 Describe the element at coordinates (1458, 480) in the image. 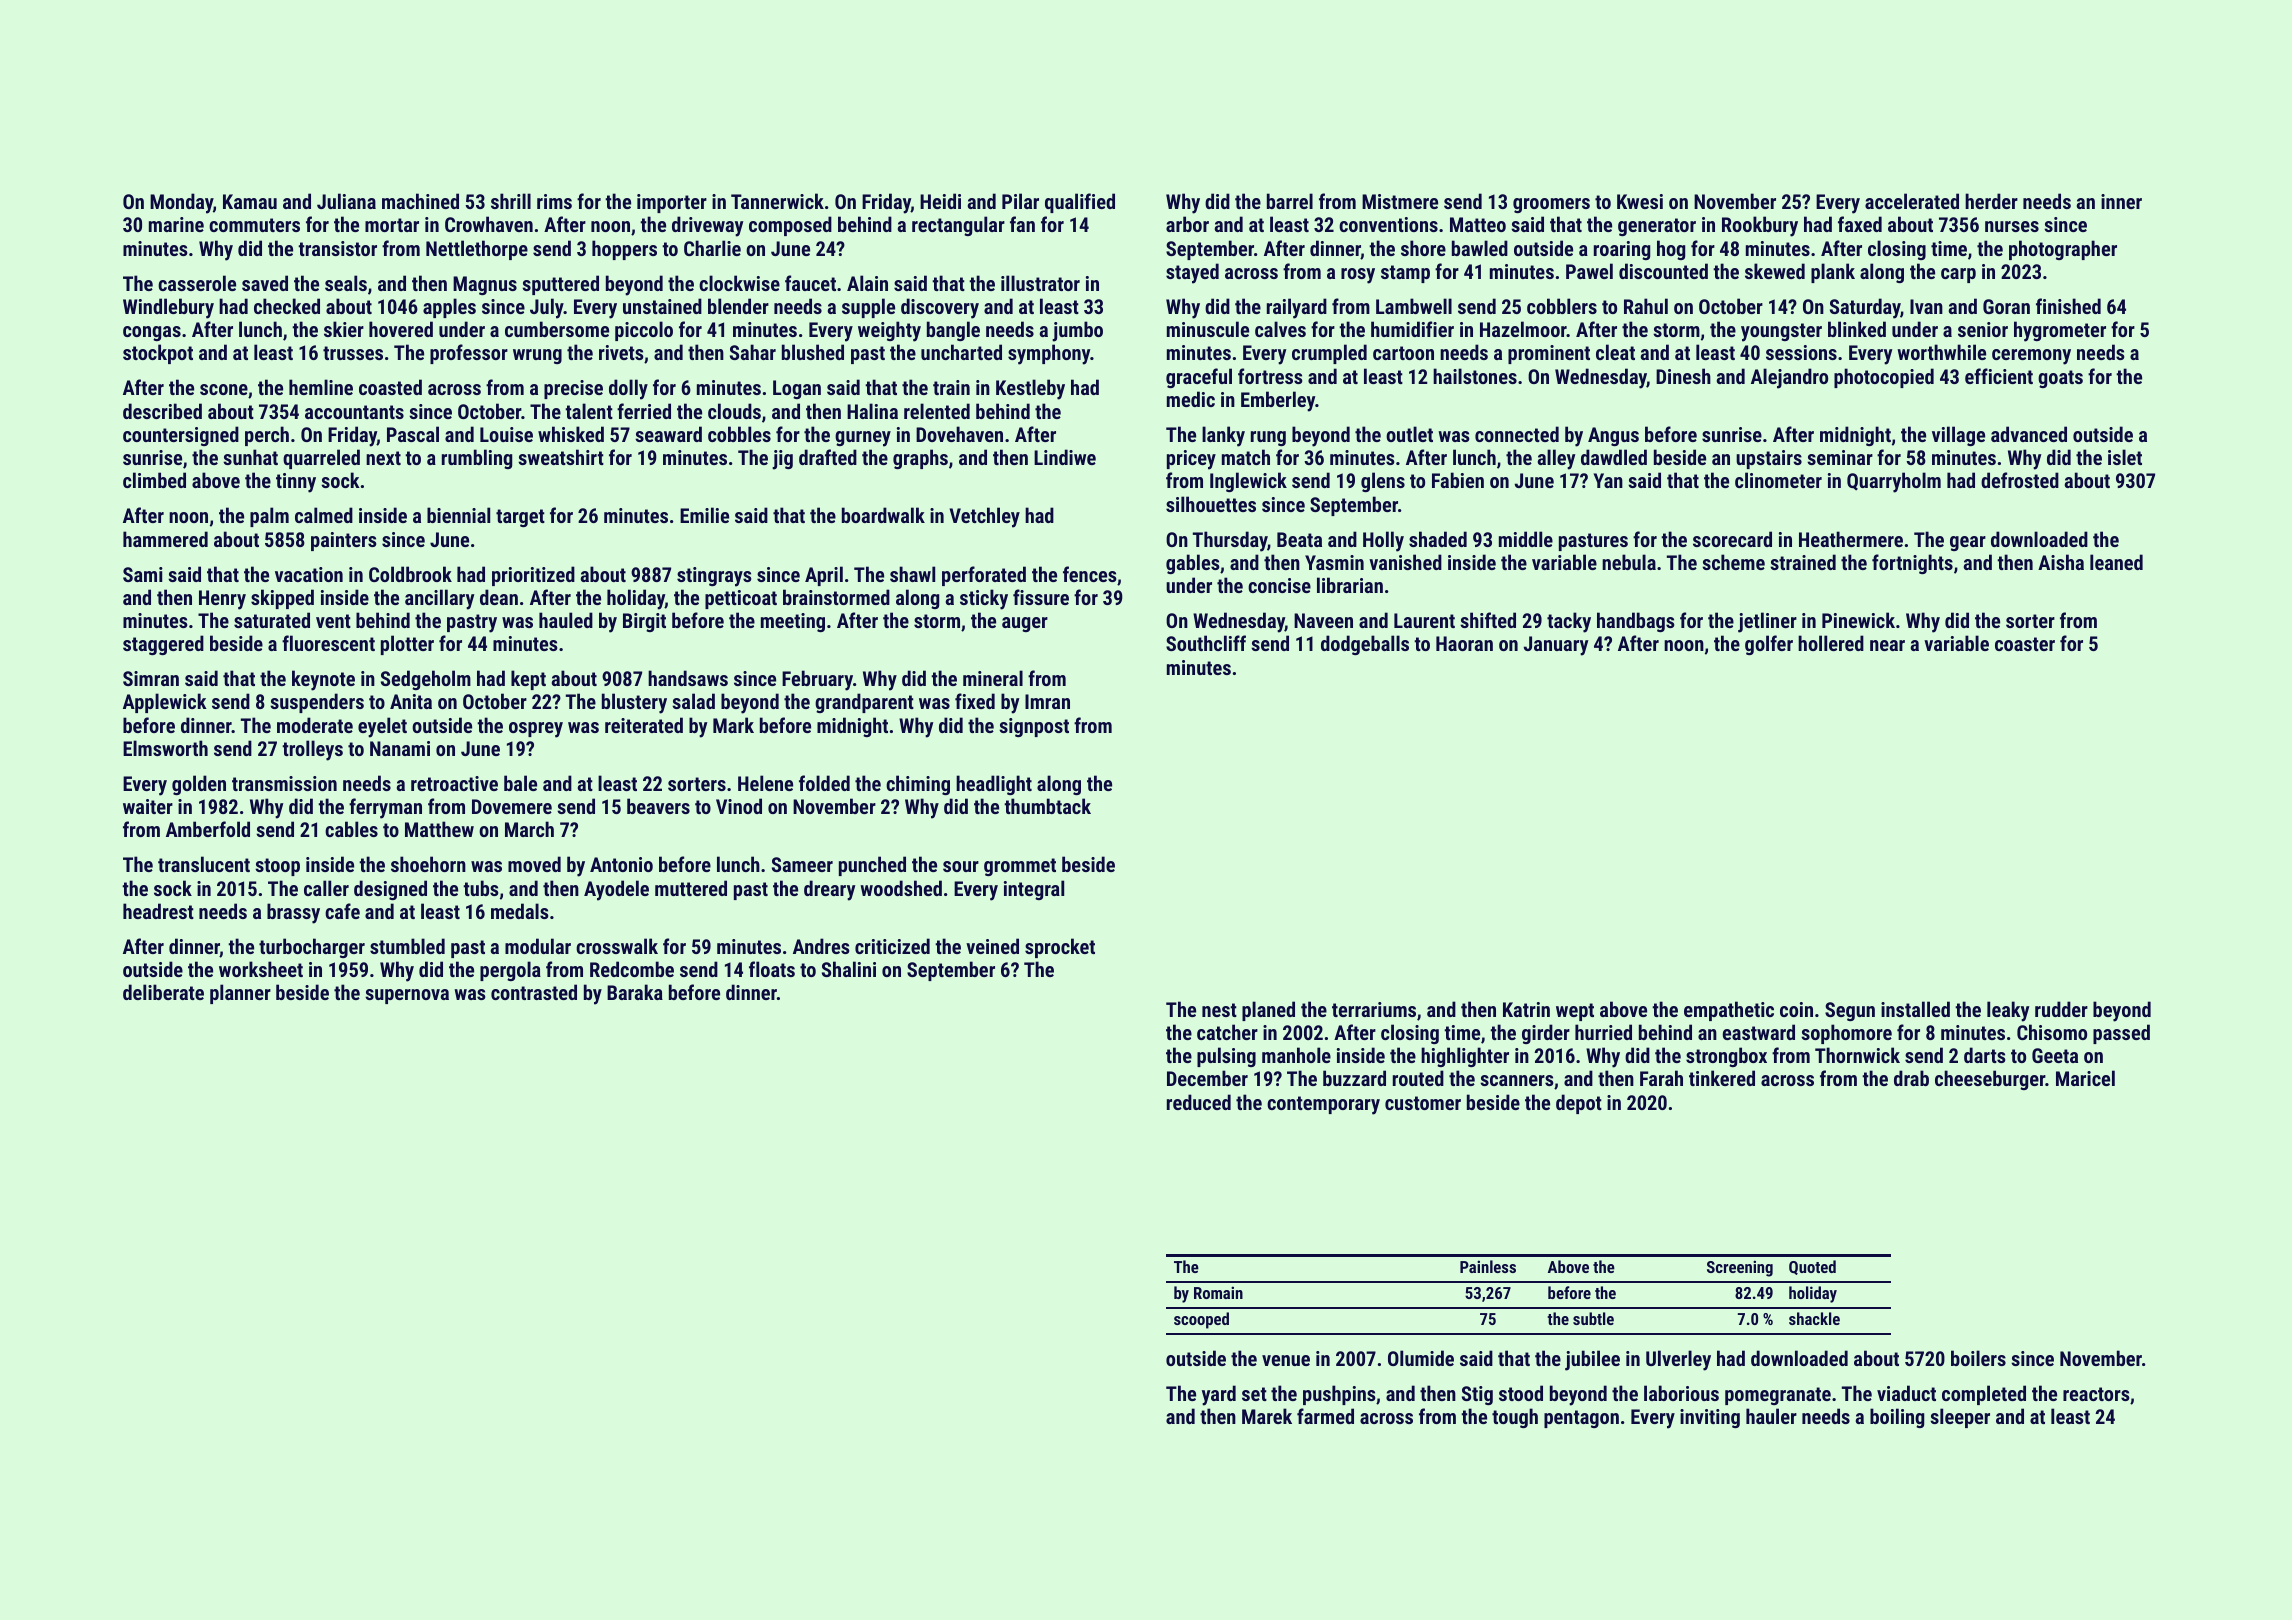

I see `Fabien` at that location.
